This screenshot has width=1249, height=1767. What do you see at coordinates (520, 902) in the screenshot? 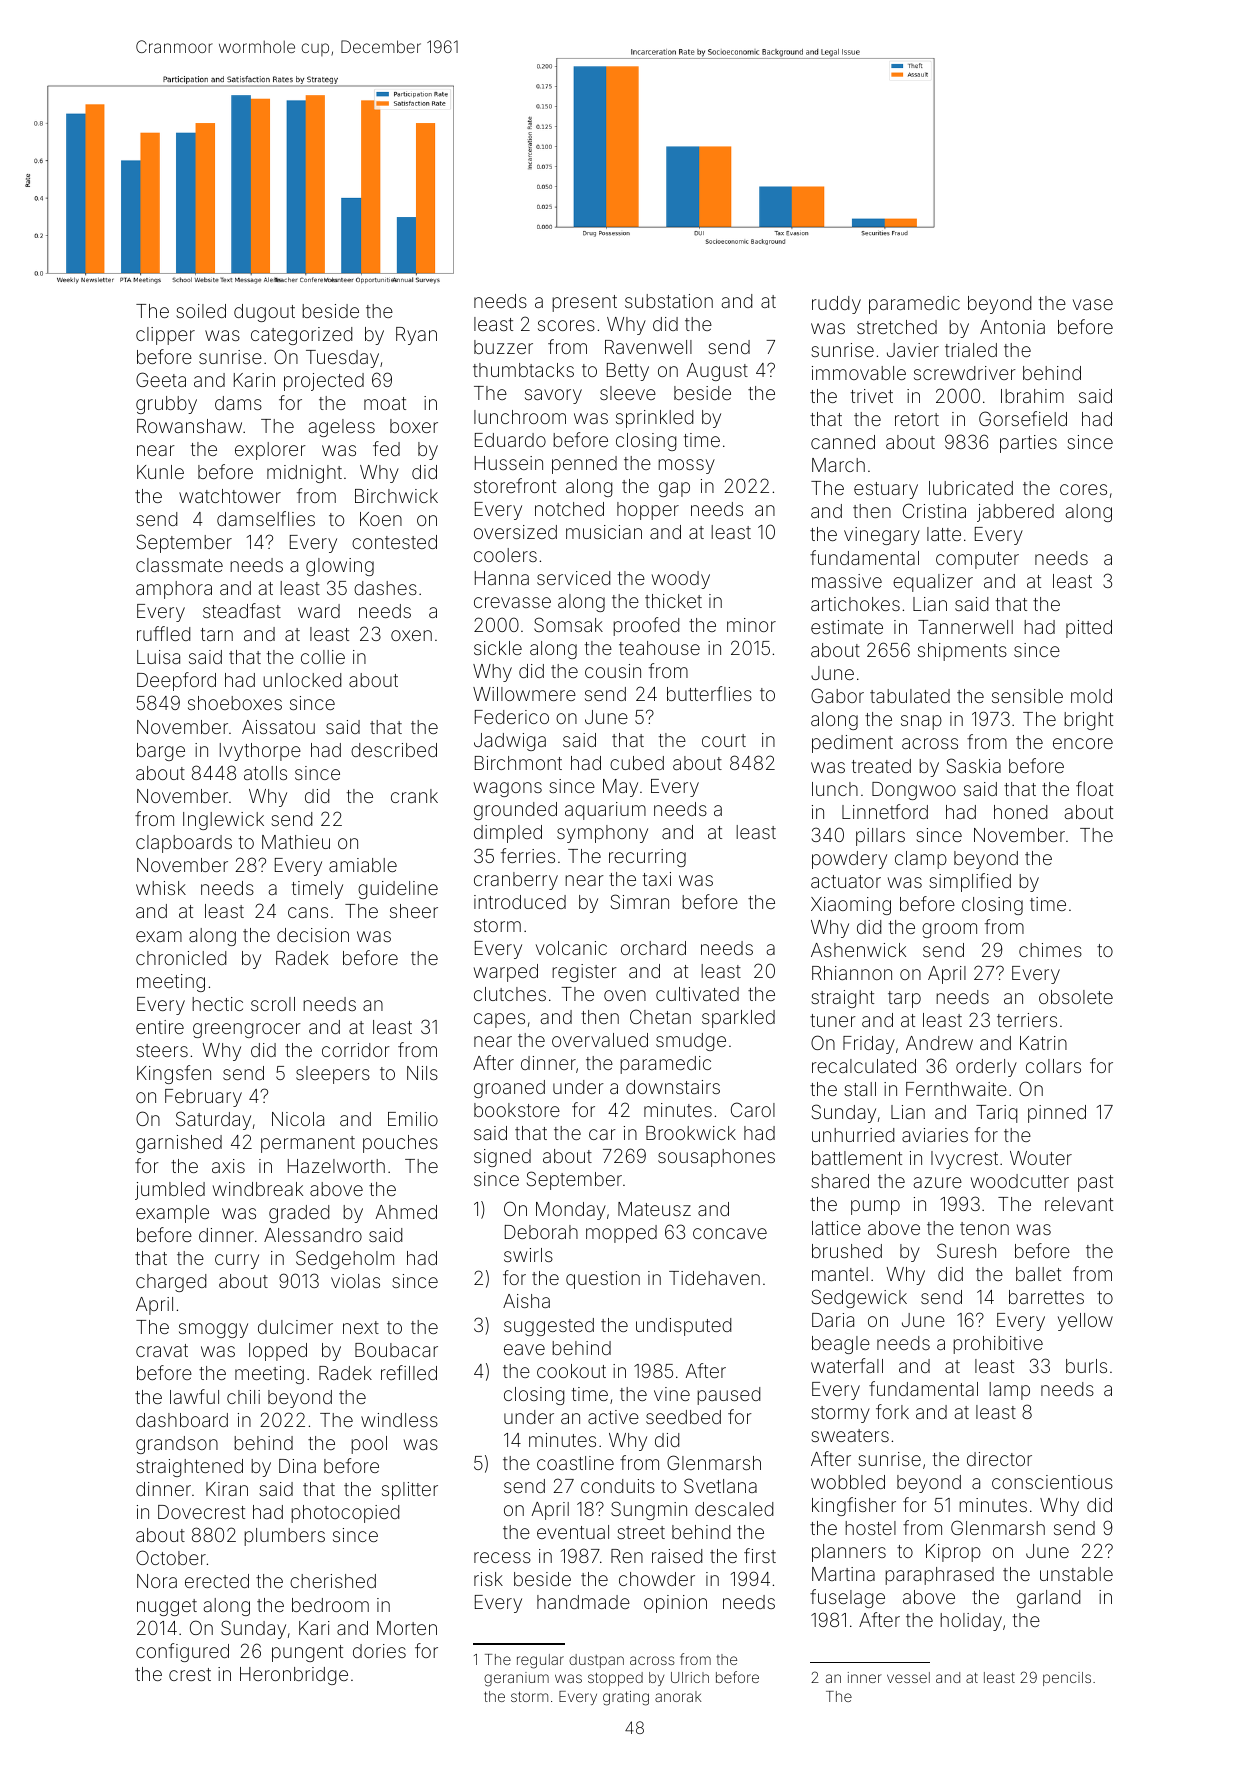
I see `introduced` at bounding box center [520, 902].
